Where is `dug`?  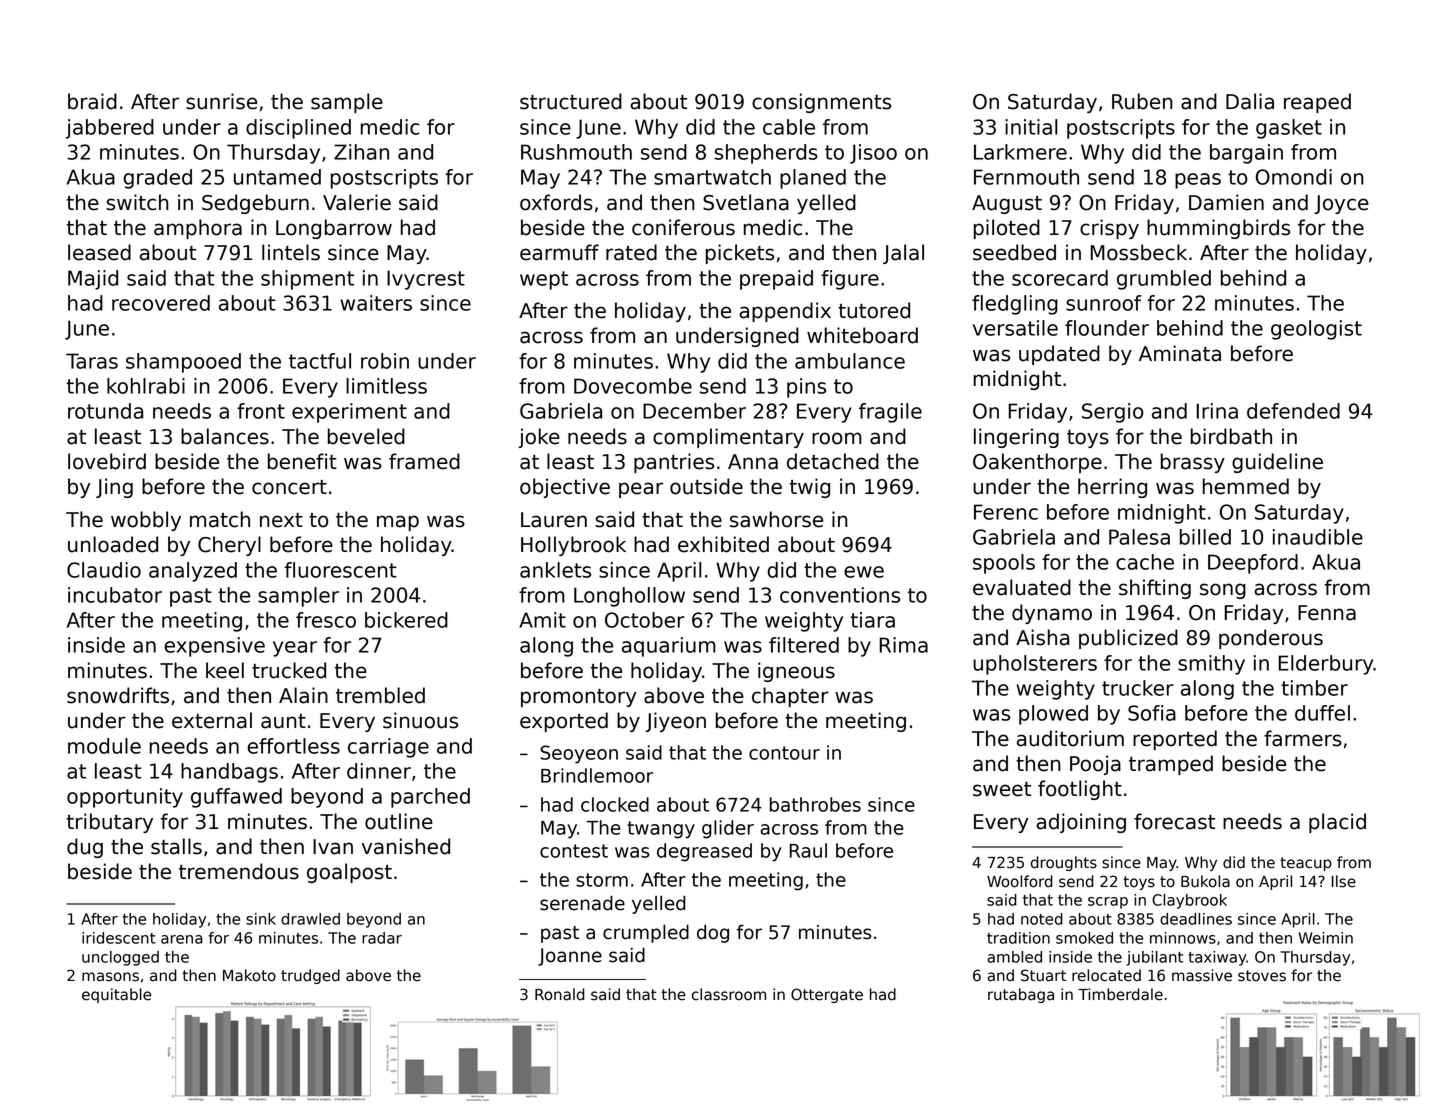
dug is located at coordinates (85, 848).
